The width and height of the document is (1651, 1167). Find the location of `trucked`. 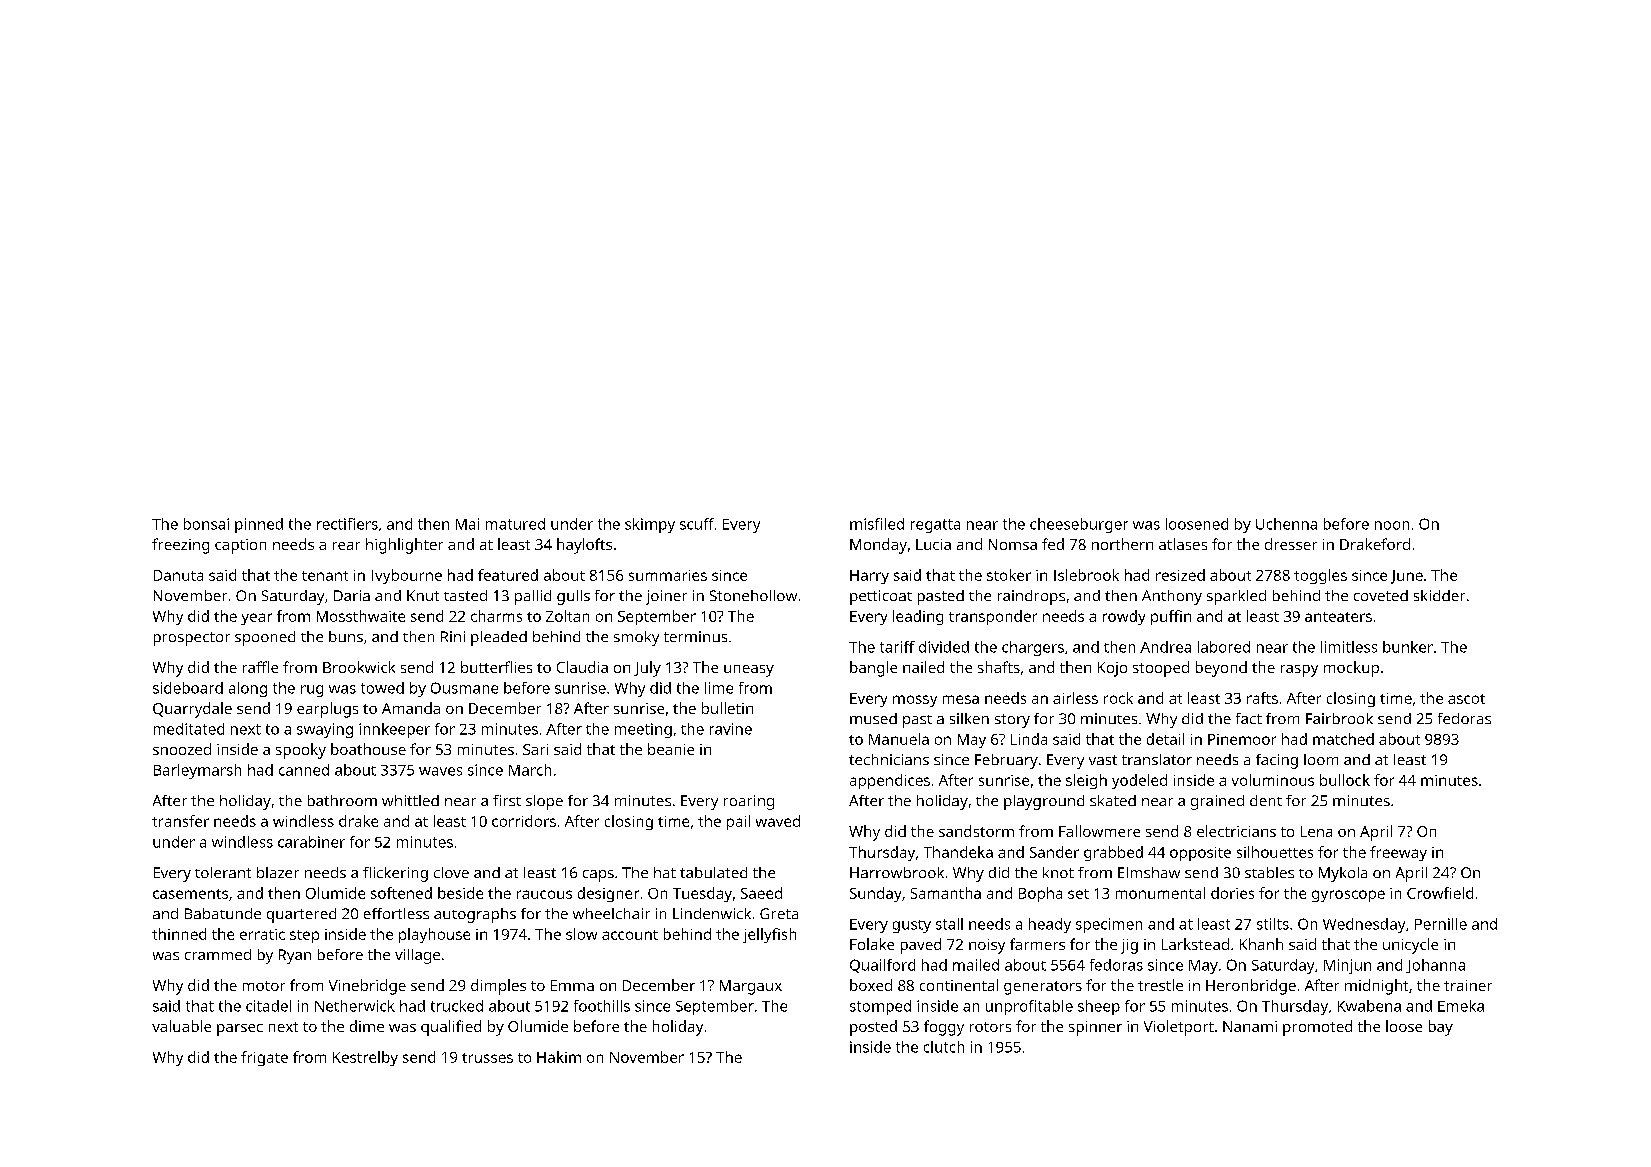

trucked is located at coordinates (457, 1006).
